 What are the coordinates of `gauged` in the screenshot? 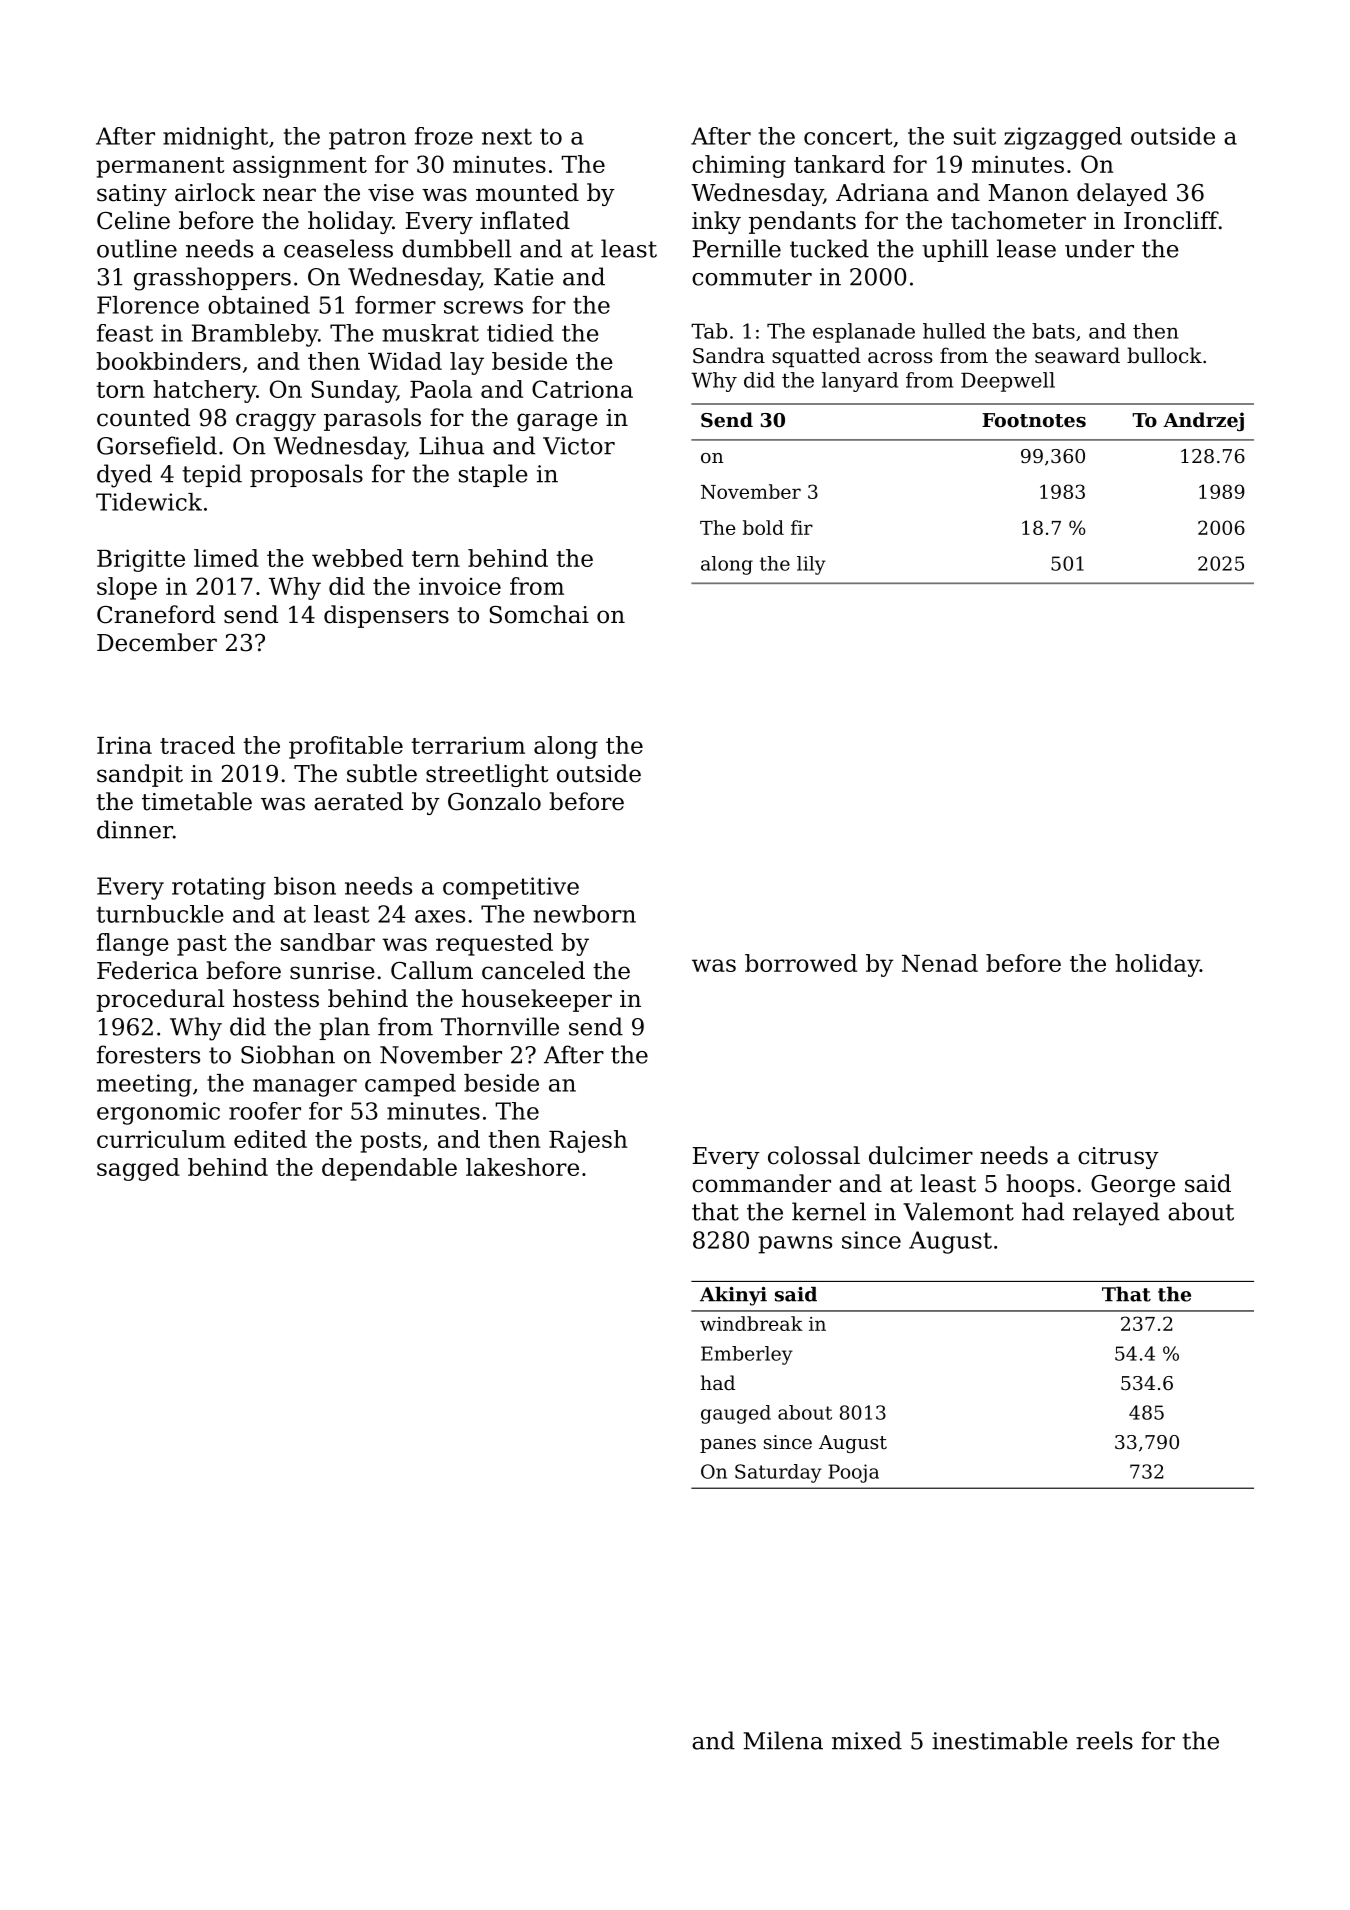 It's located at (736, 1414).
